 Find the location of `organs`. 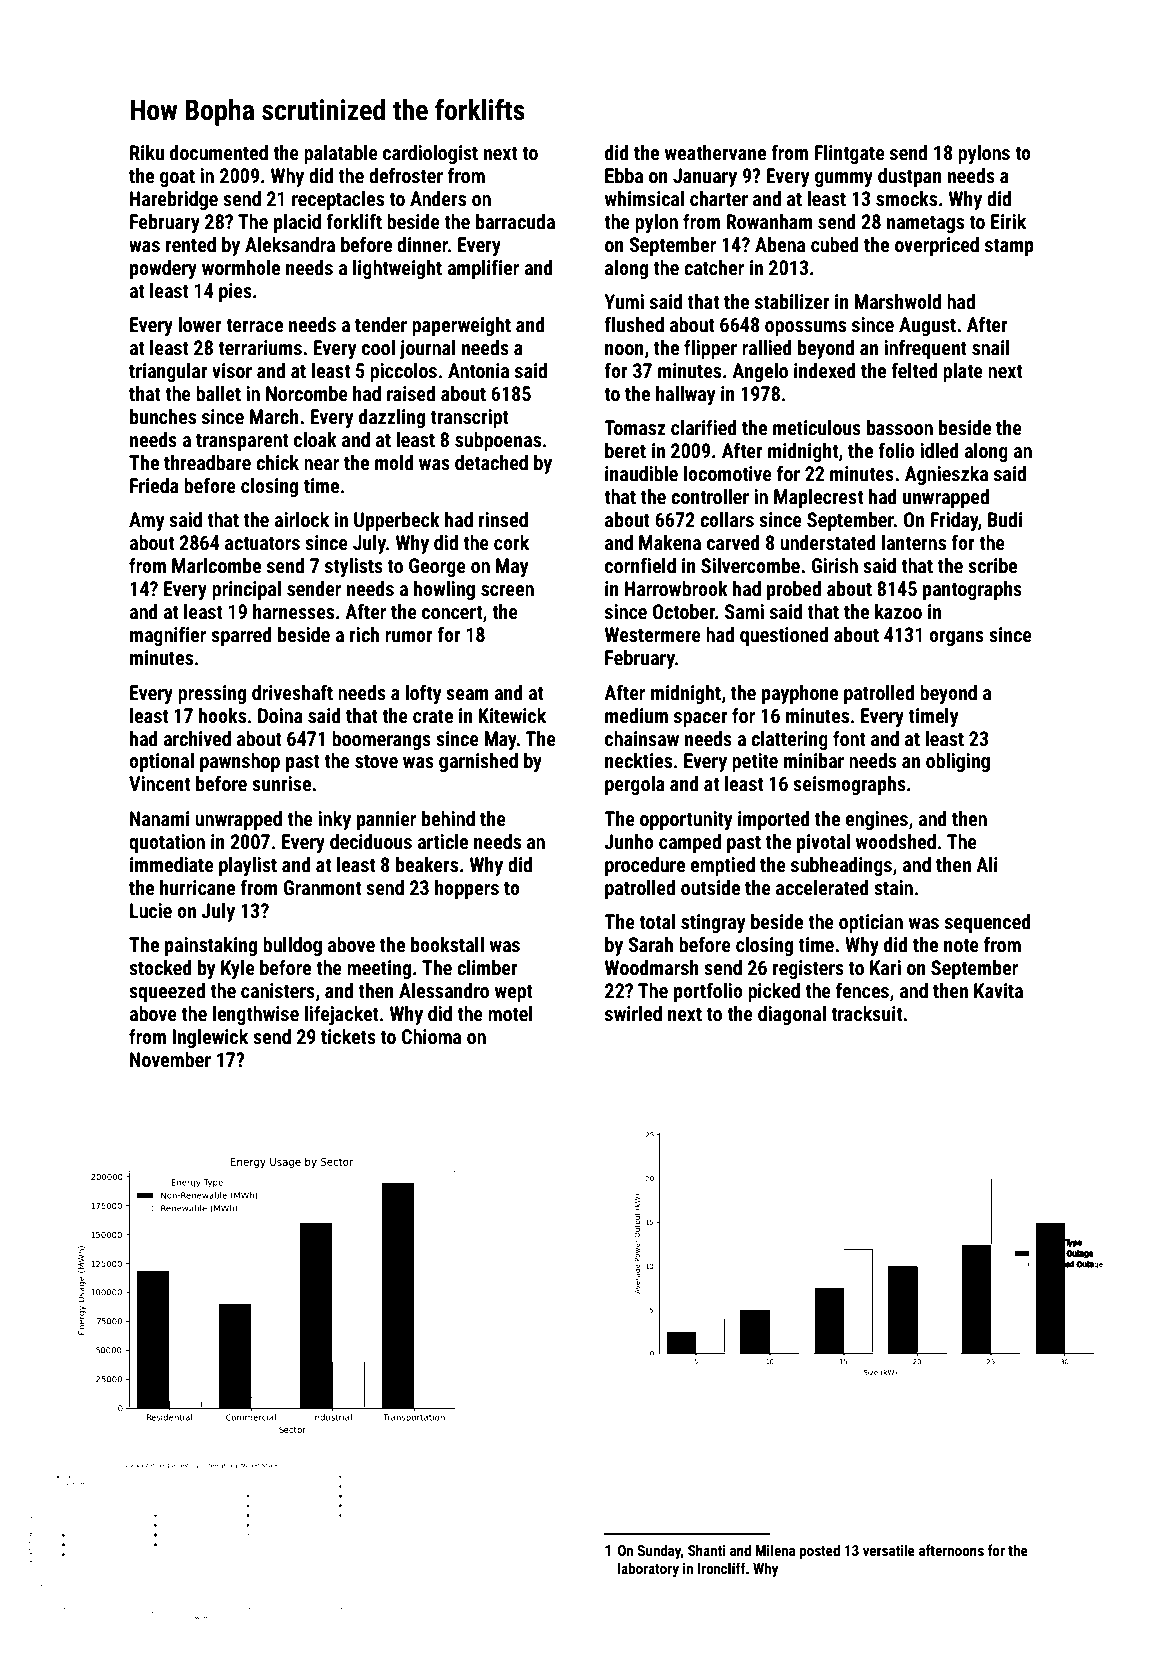

organs is located at coordinates (956, 638).
